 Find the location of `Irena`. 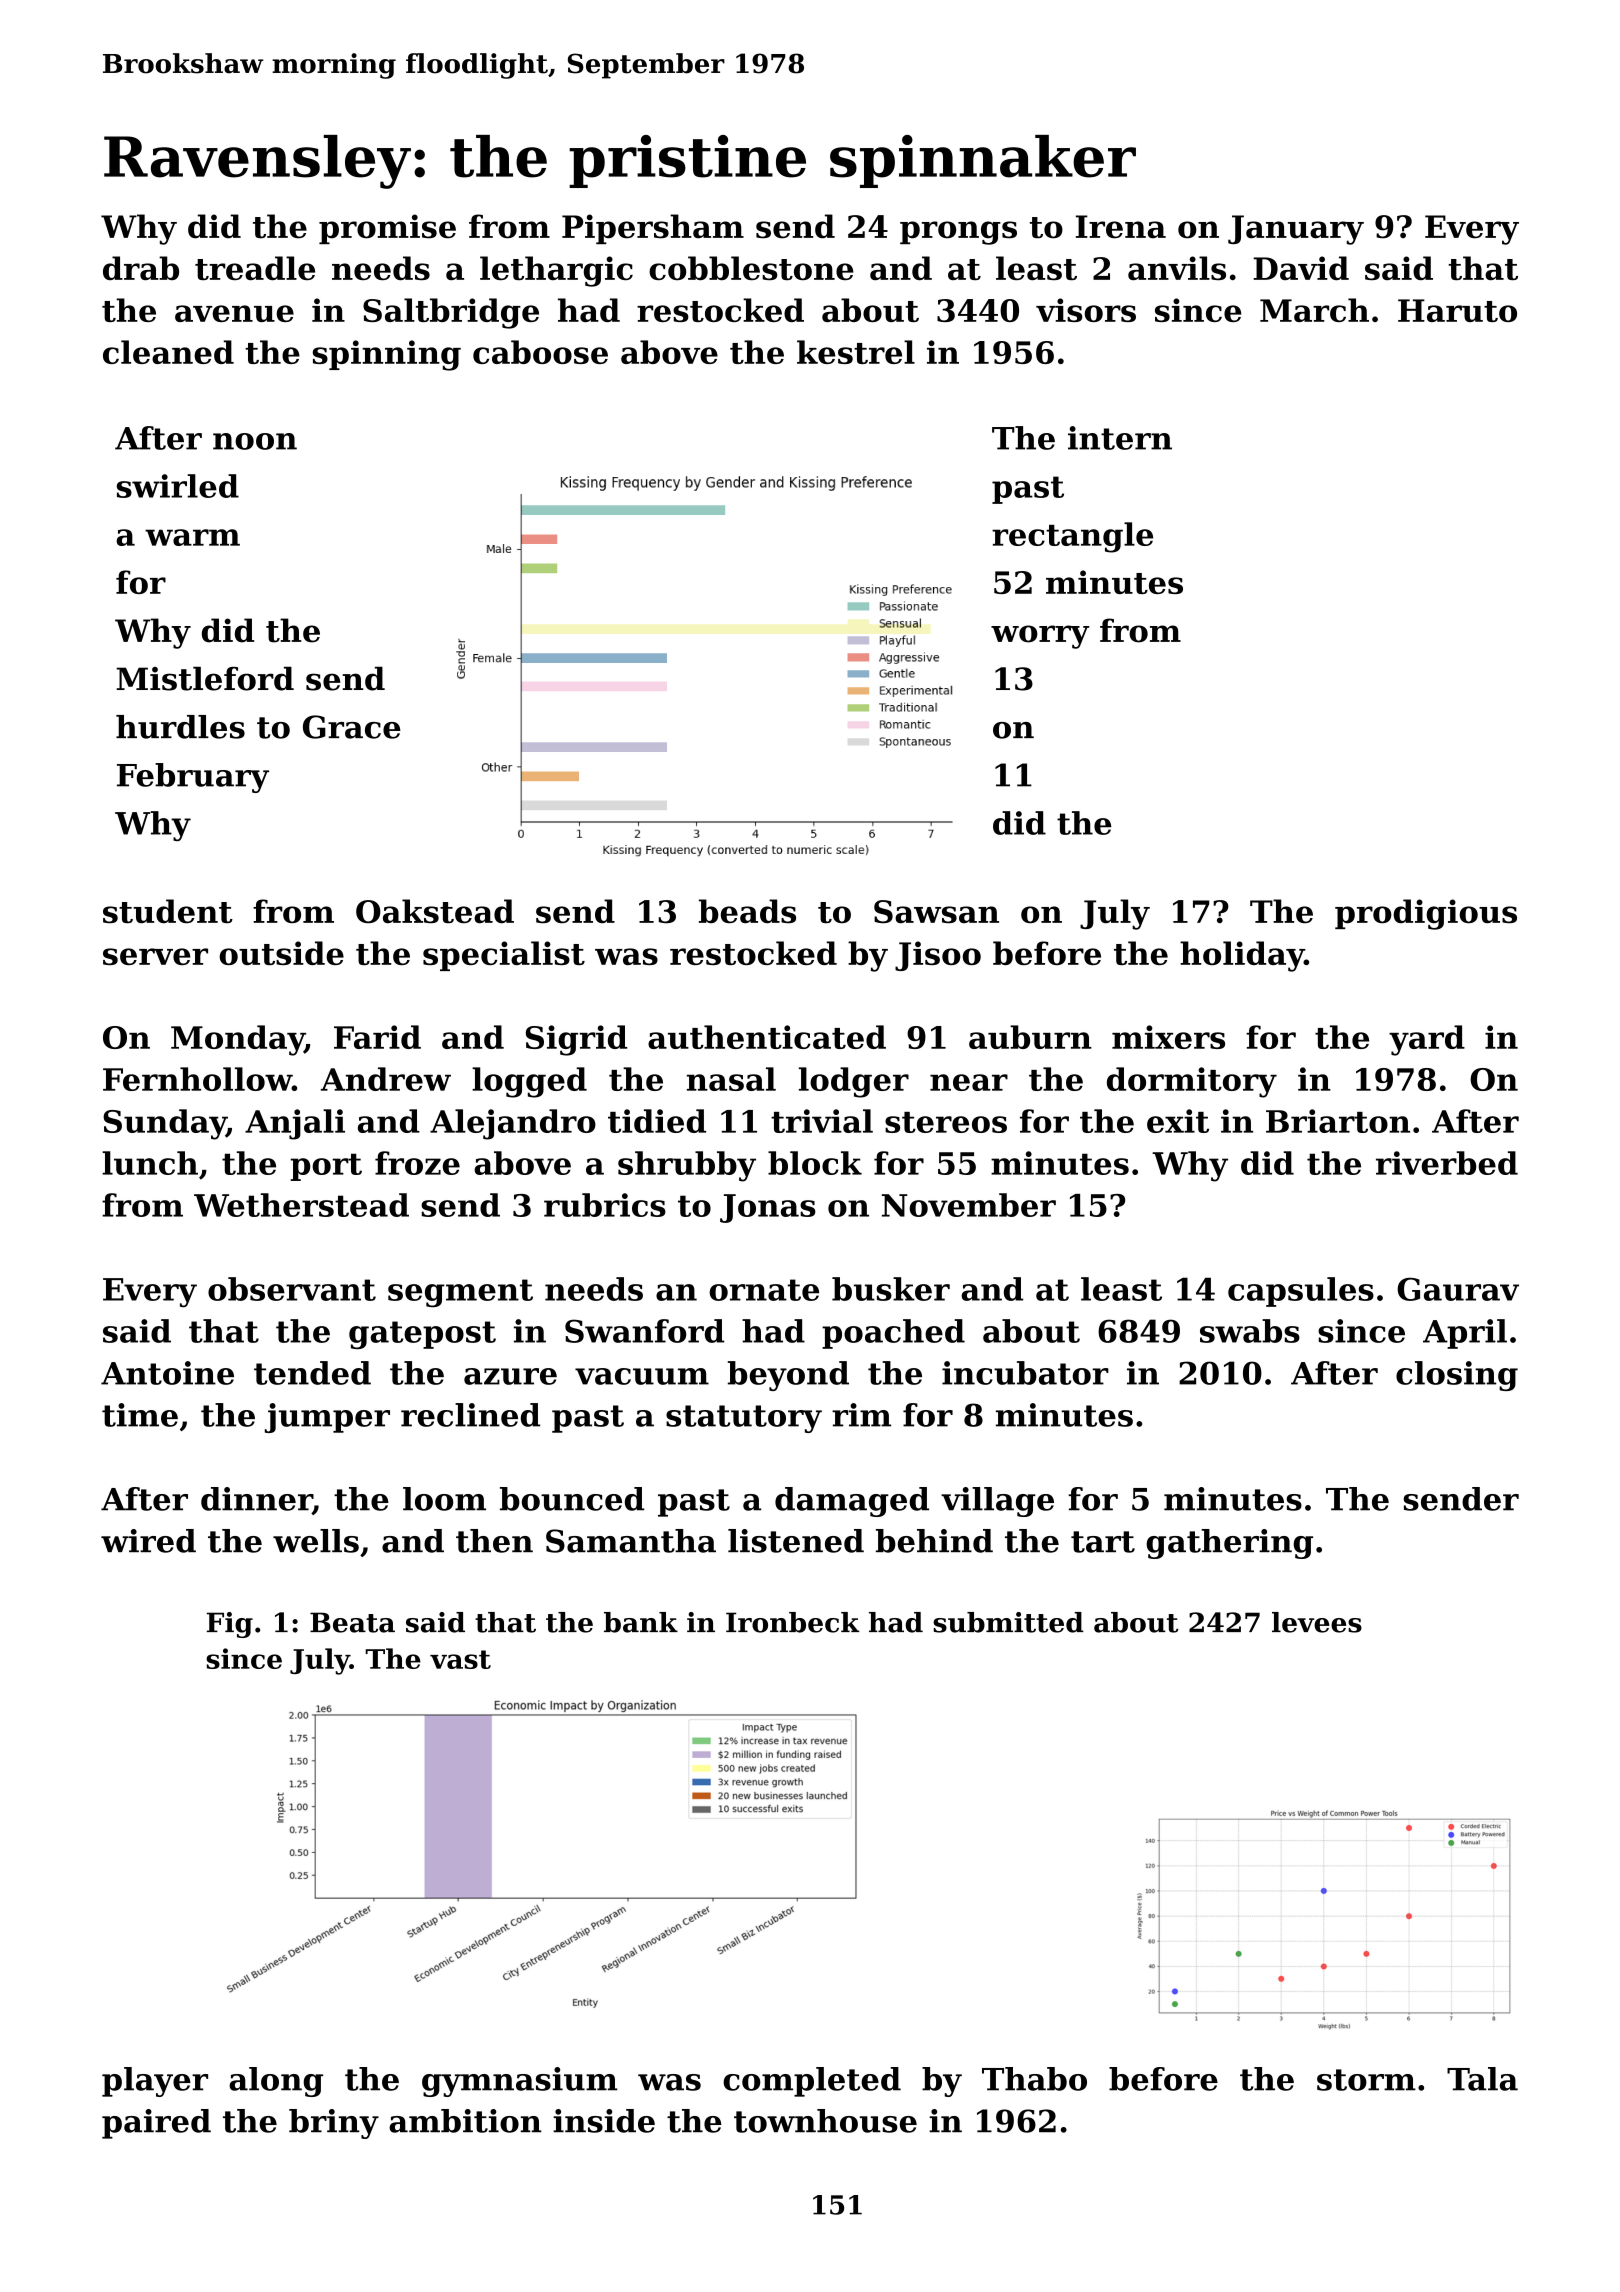

Irena is located at coordinates (1121, 227).
